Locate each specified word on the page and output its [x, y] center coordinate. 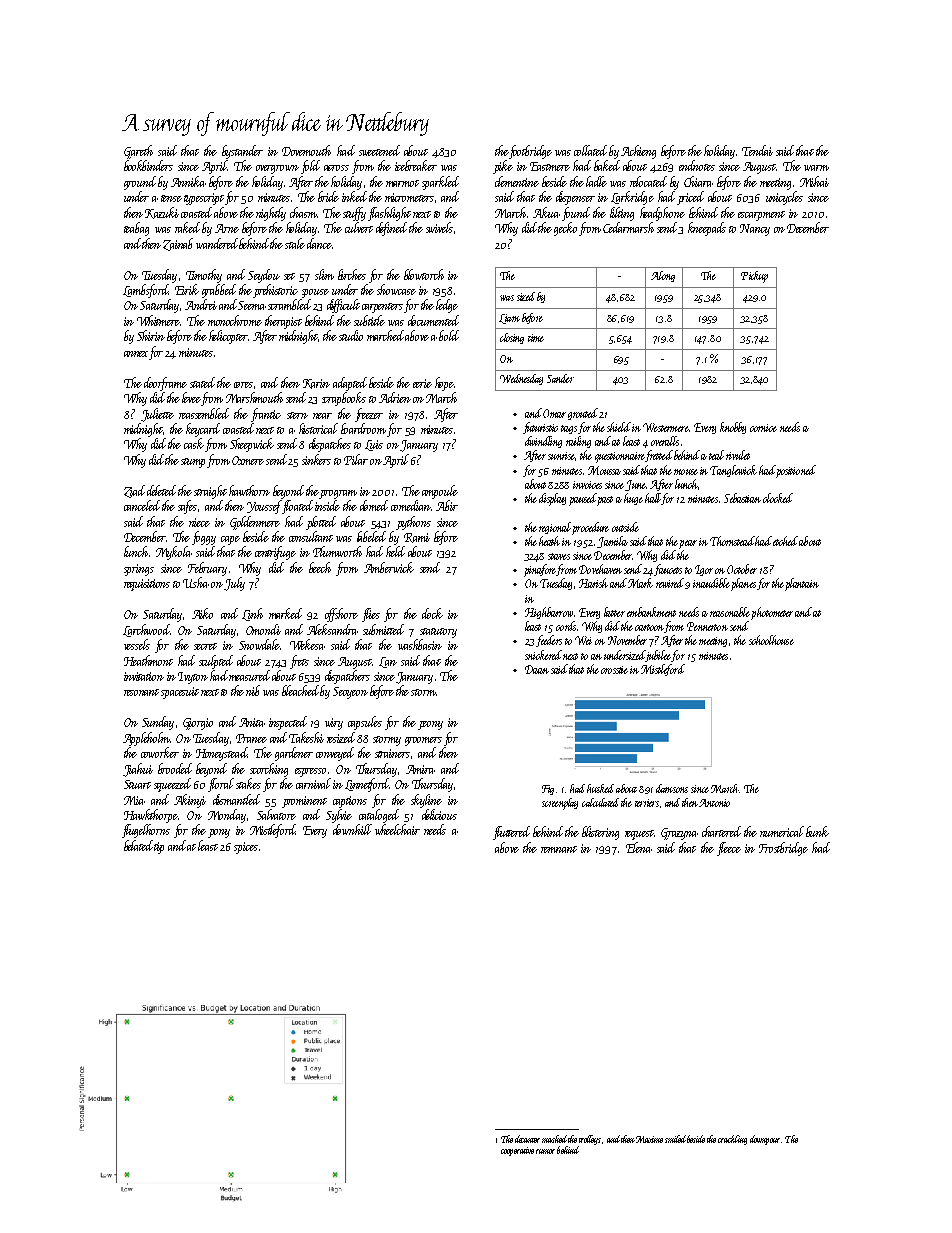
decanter [527, 1139]
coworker [160, 752]
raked [187, 227]
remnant [559, 849]
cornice [763, 428]
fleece [729, 849]
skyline [426, 801]
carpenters [382, 308]
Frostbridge [783, 849]
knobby [733, 428]
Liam [509, 319]
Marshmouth [254, 397]
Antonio [714, 803]
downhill [352, 829]
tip [159, 848]
